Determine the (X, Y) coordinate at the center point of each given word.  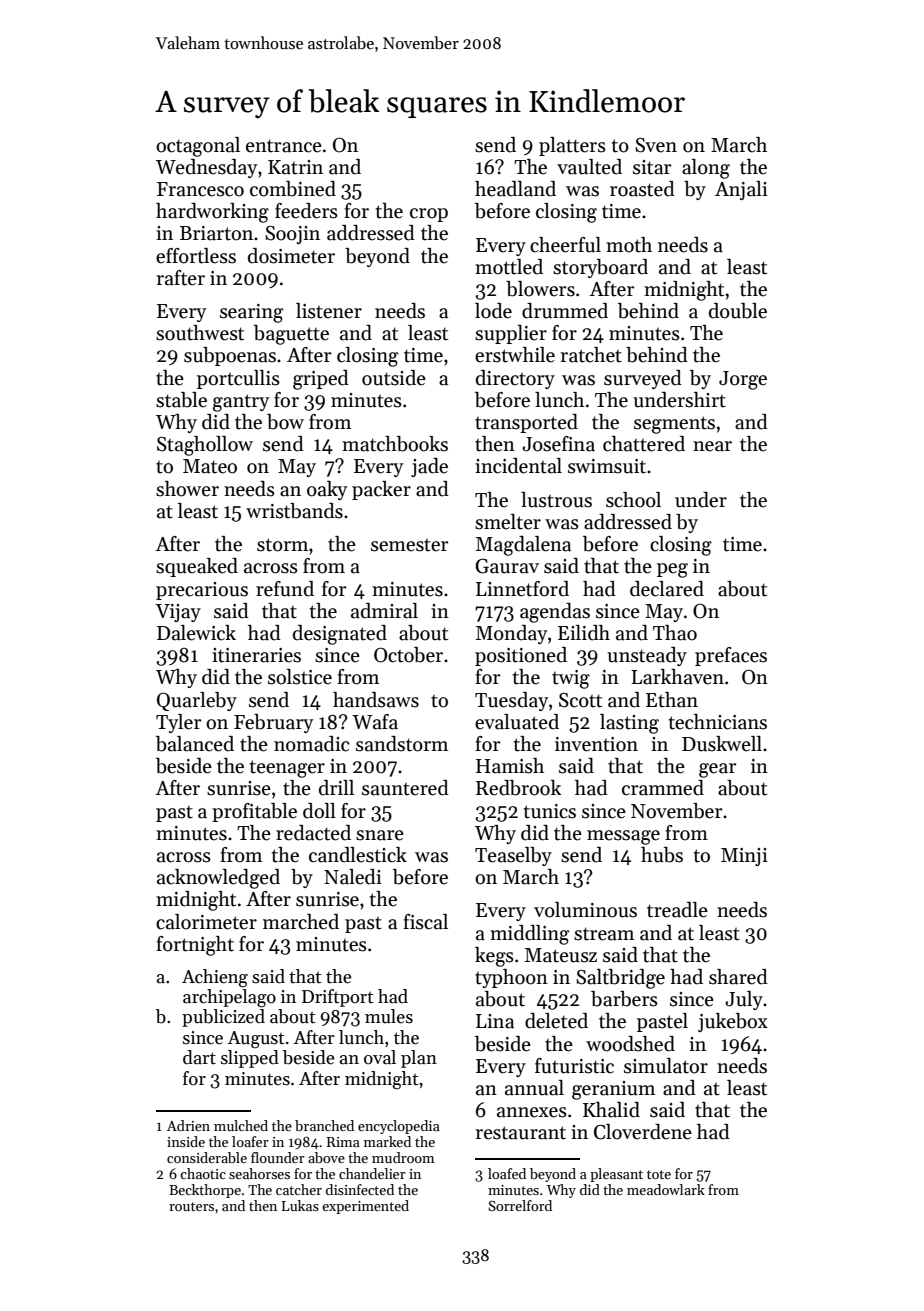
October (408, 655)
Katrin (295, 167)
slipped (250, 1059)
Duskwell (722, 744)
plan (419, 1059)
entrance (284, 146)
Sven (656, 145)
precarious (202, 591)
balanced (195, 744)
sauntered (405, 788)
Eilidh (584, 633)
